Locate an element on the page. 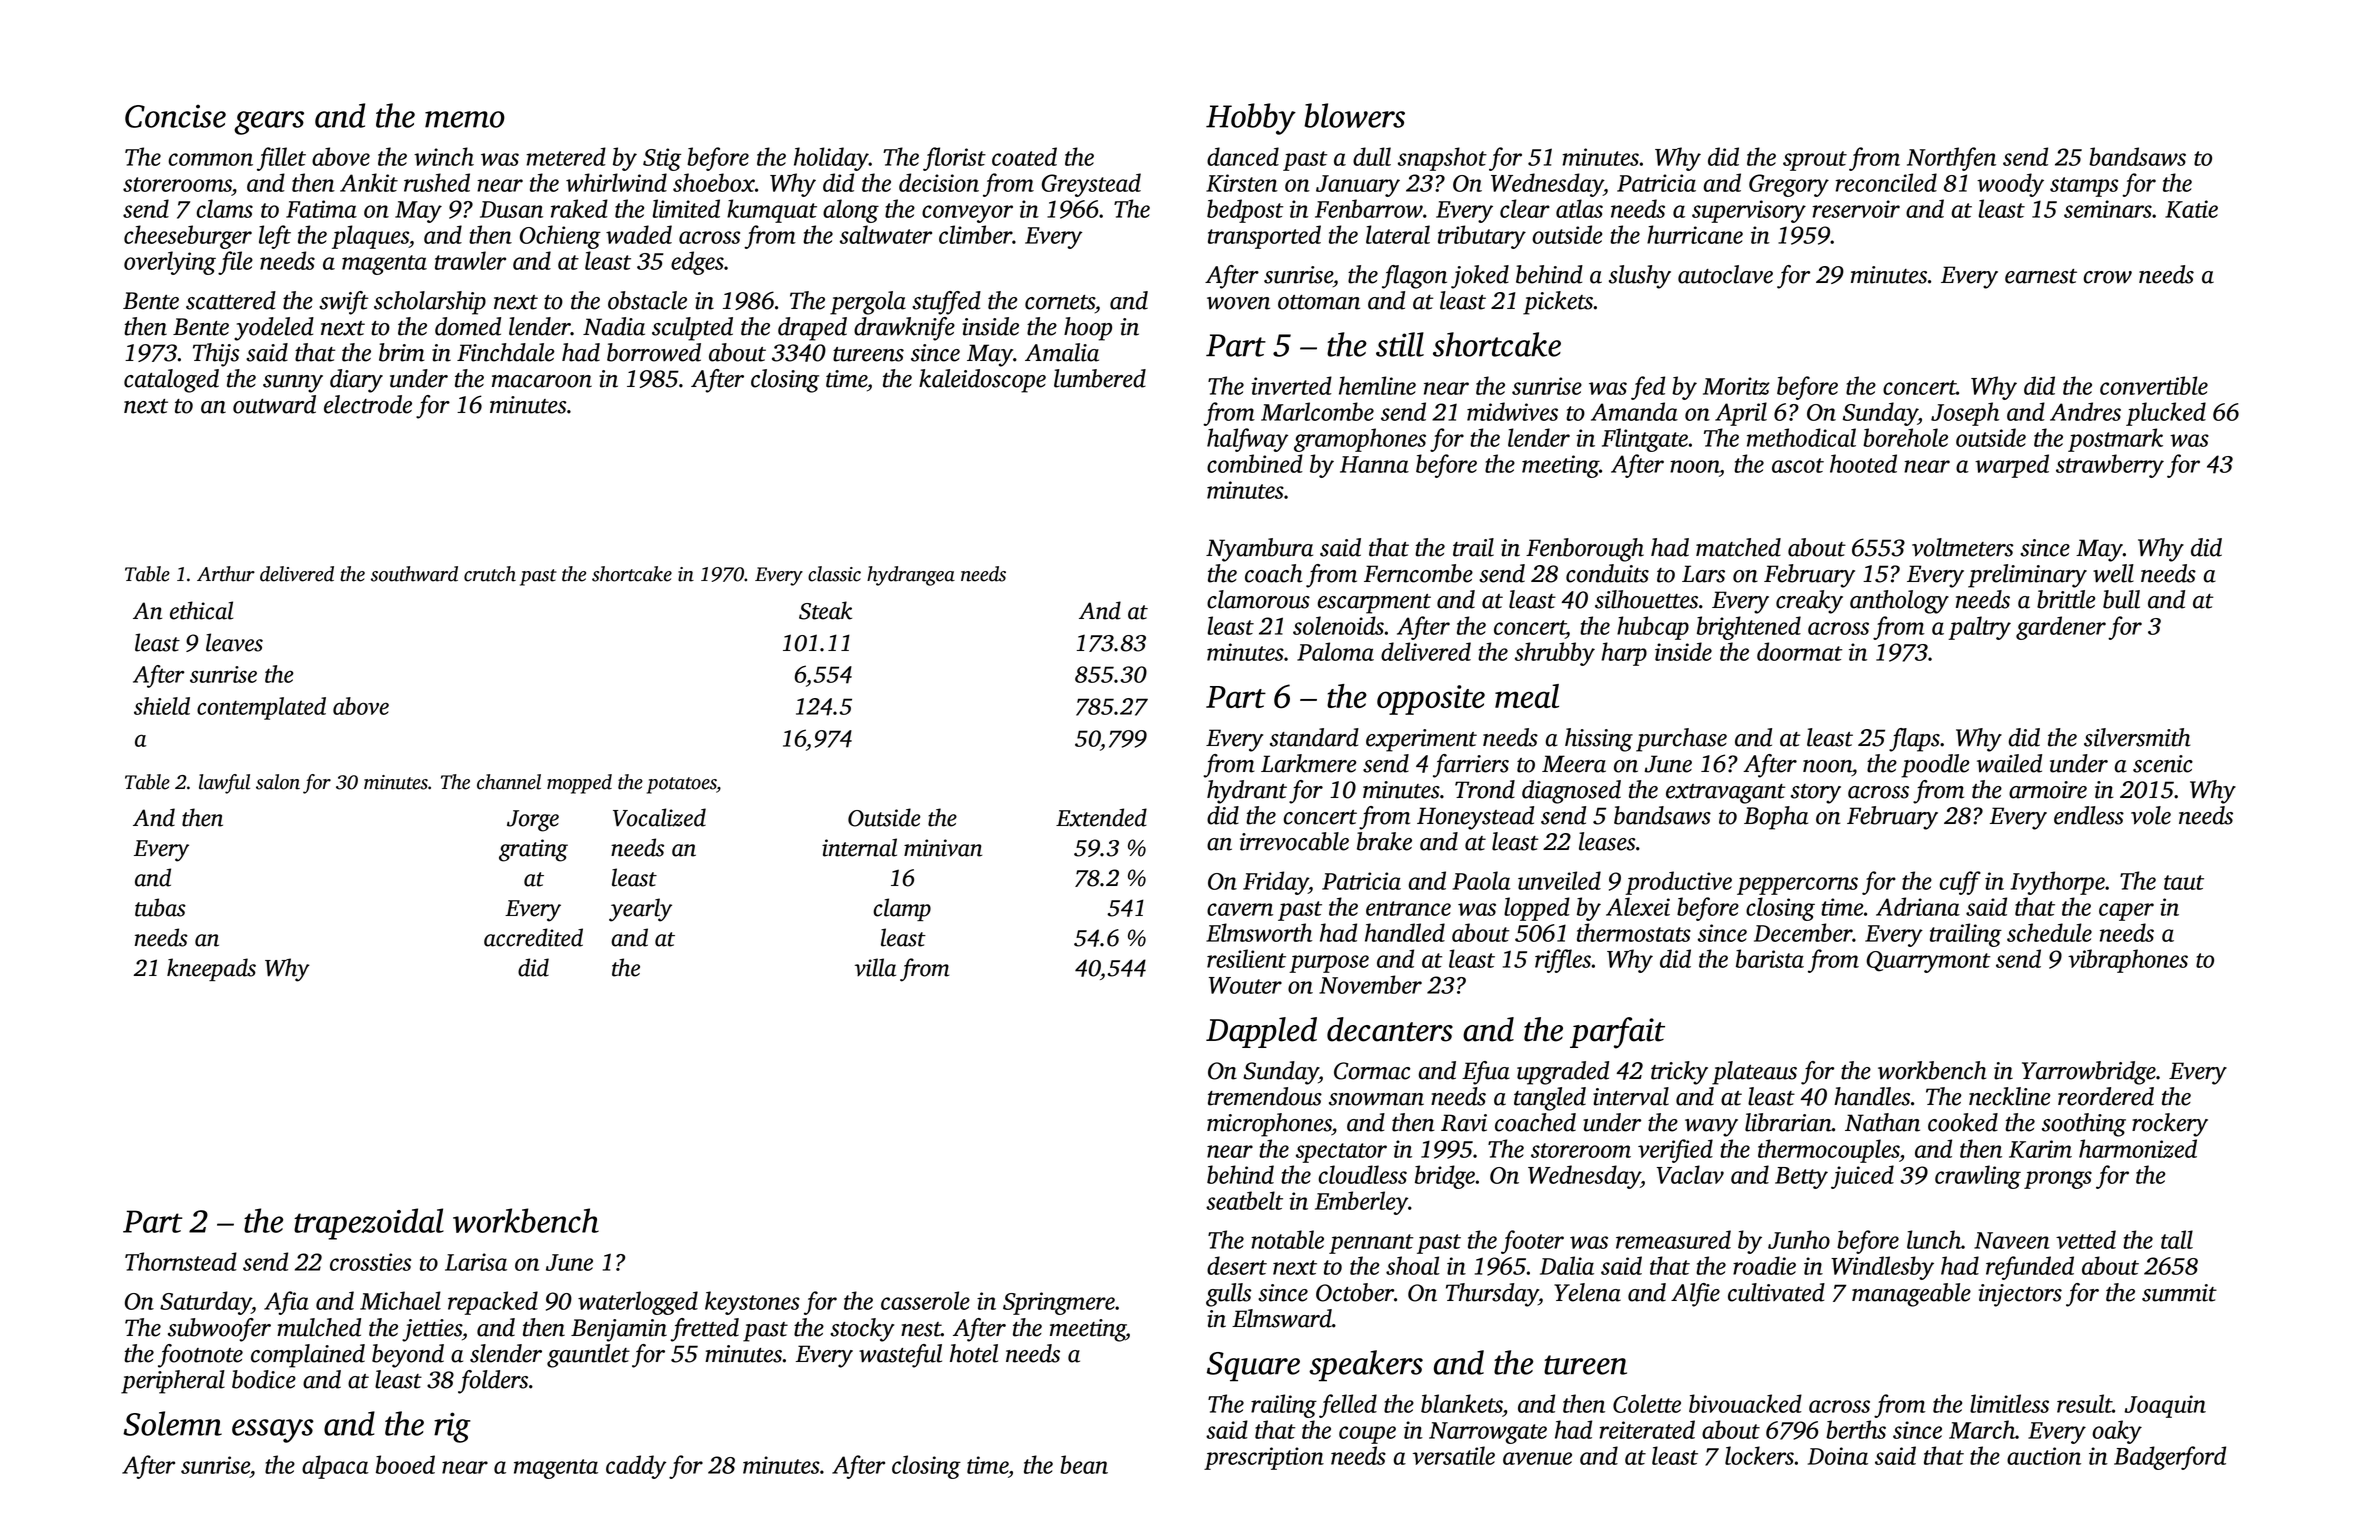 This image has height=1530, width=2364. stamps is located at coordinates (2084, 187).
